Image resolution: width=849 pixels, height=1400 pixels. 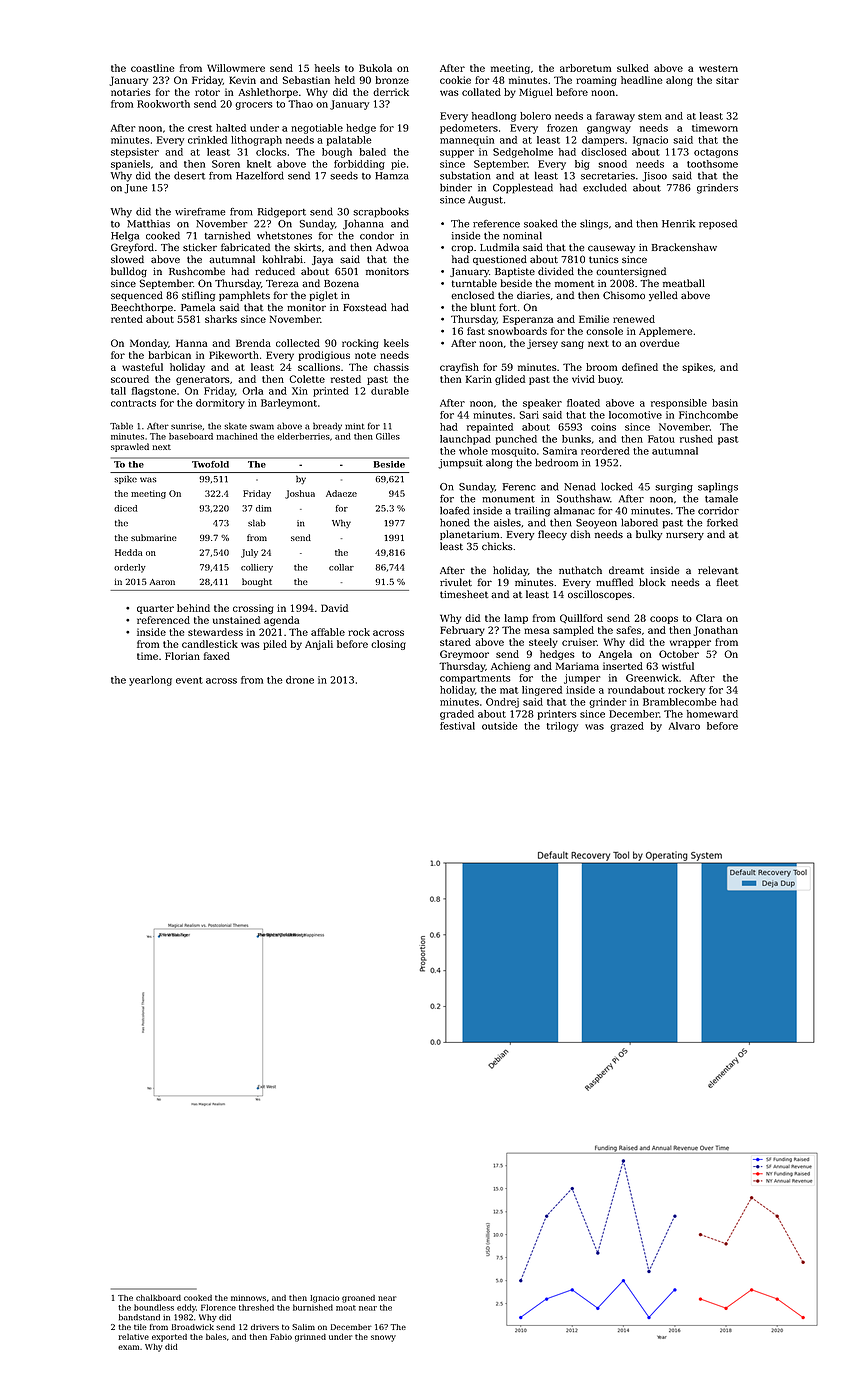 What do you see at coordinates (627, 727) in the screenshot?
I see `grazed` at bounding box center [627, 727].
